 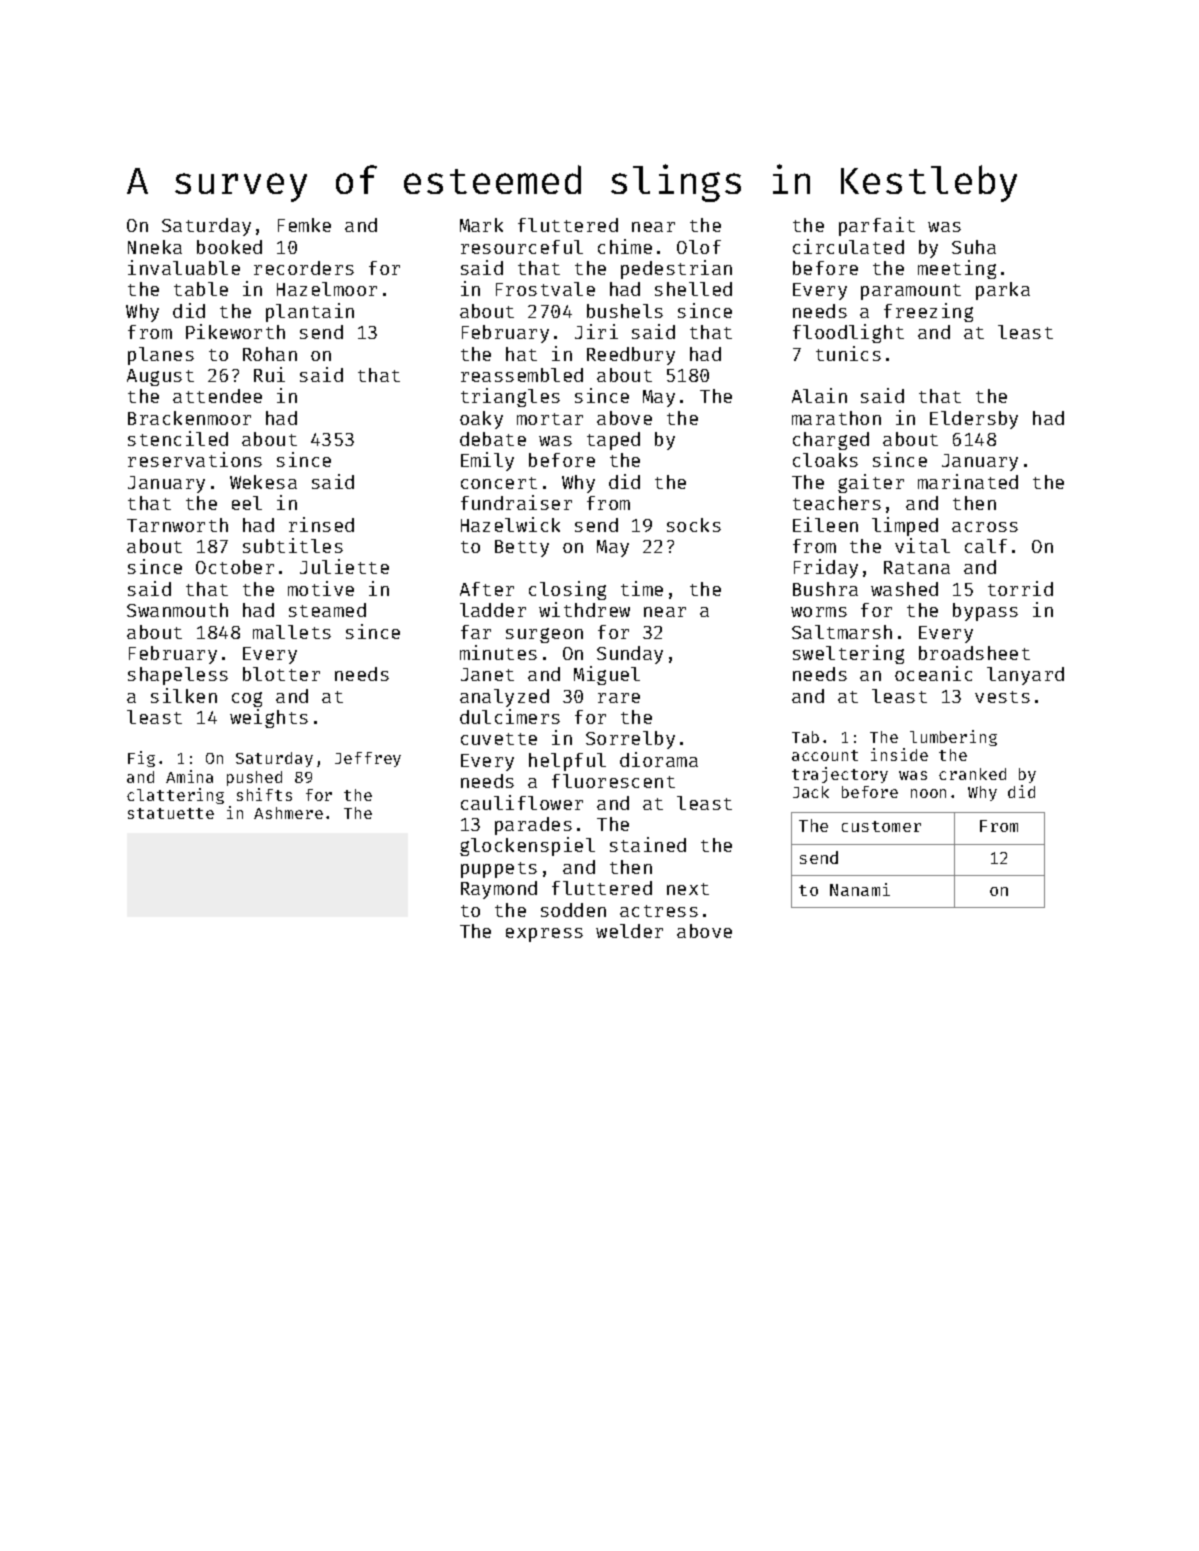 I want to click on concert, so click(x=499, y=483).
